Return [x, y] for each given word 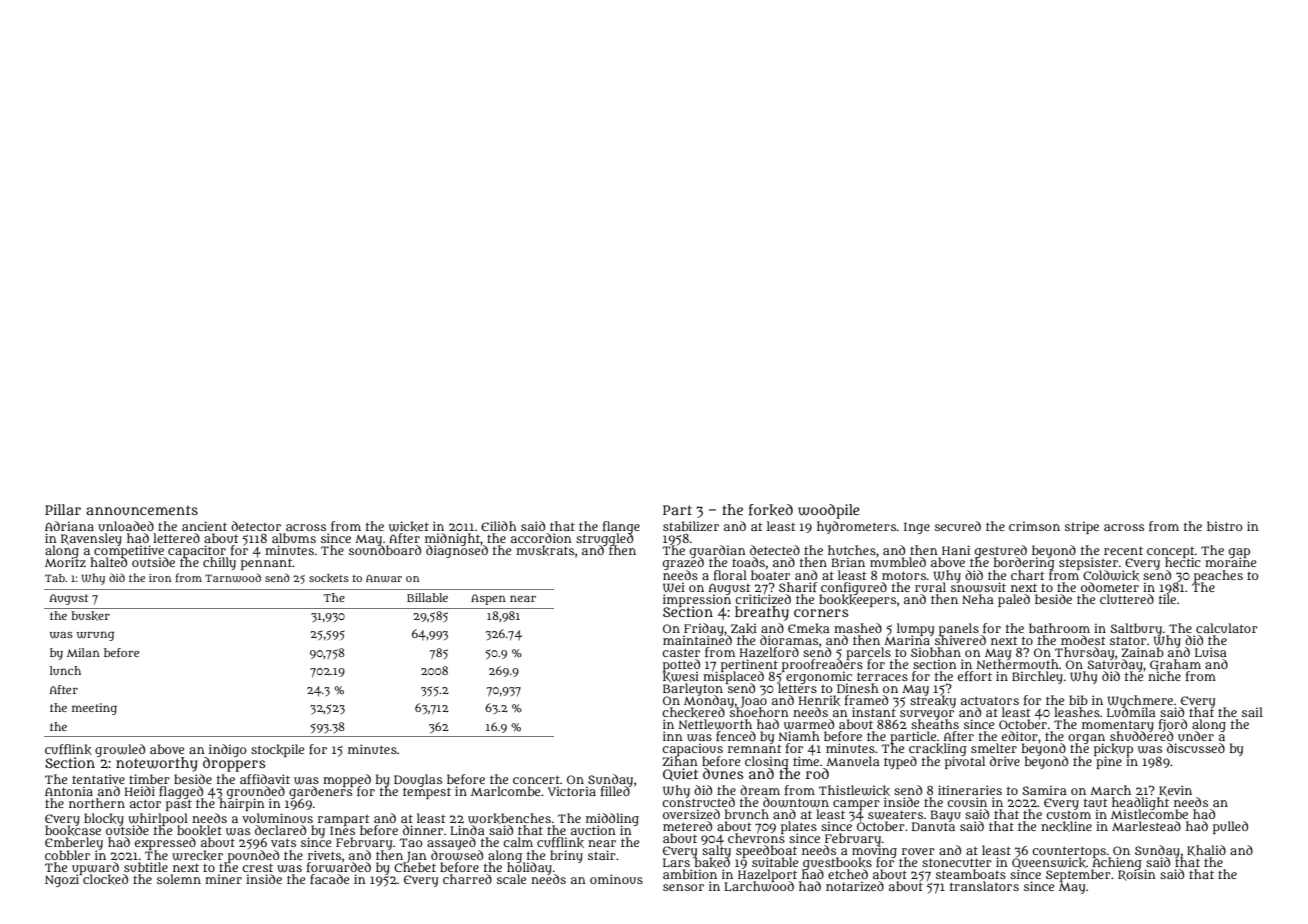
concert [536, 779]
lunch [65, 670]
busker [90, 616]
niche [1164, 676]
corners [821, 613]
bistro [1224, 526]
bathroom [1059, 628]
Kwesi [681, 677]
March [1110, 790]
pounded [253, 856]
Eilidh [499, 526]
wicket [409, 526]
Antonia [69, 791]
